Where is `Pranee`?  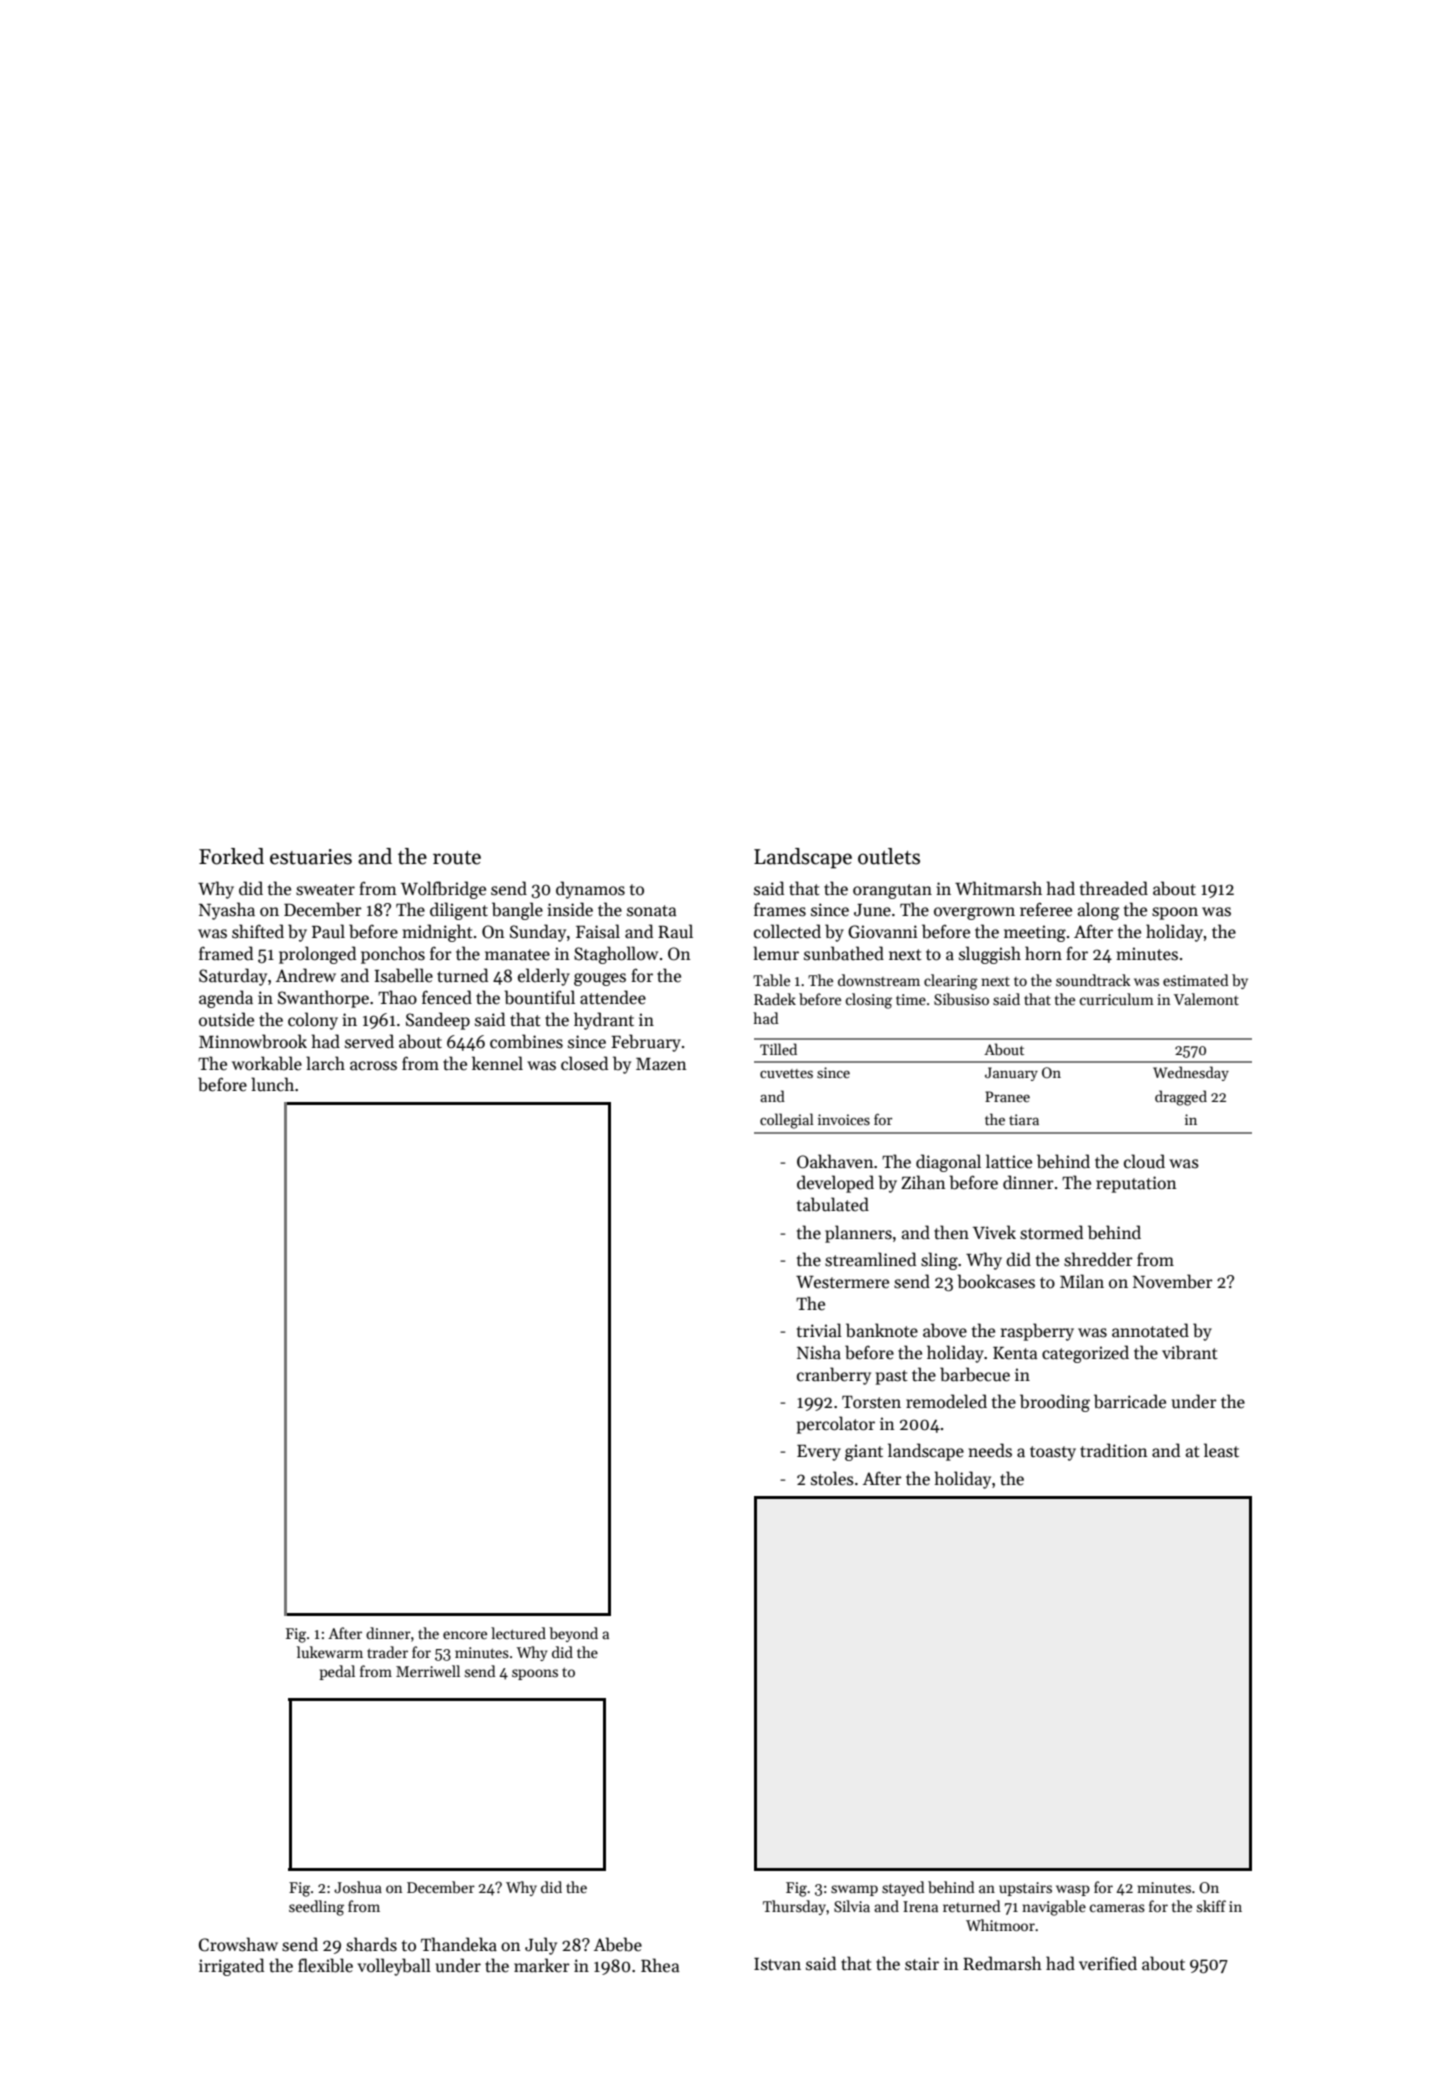
Pranee is located at coordinates (1007, 1096).
